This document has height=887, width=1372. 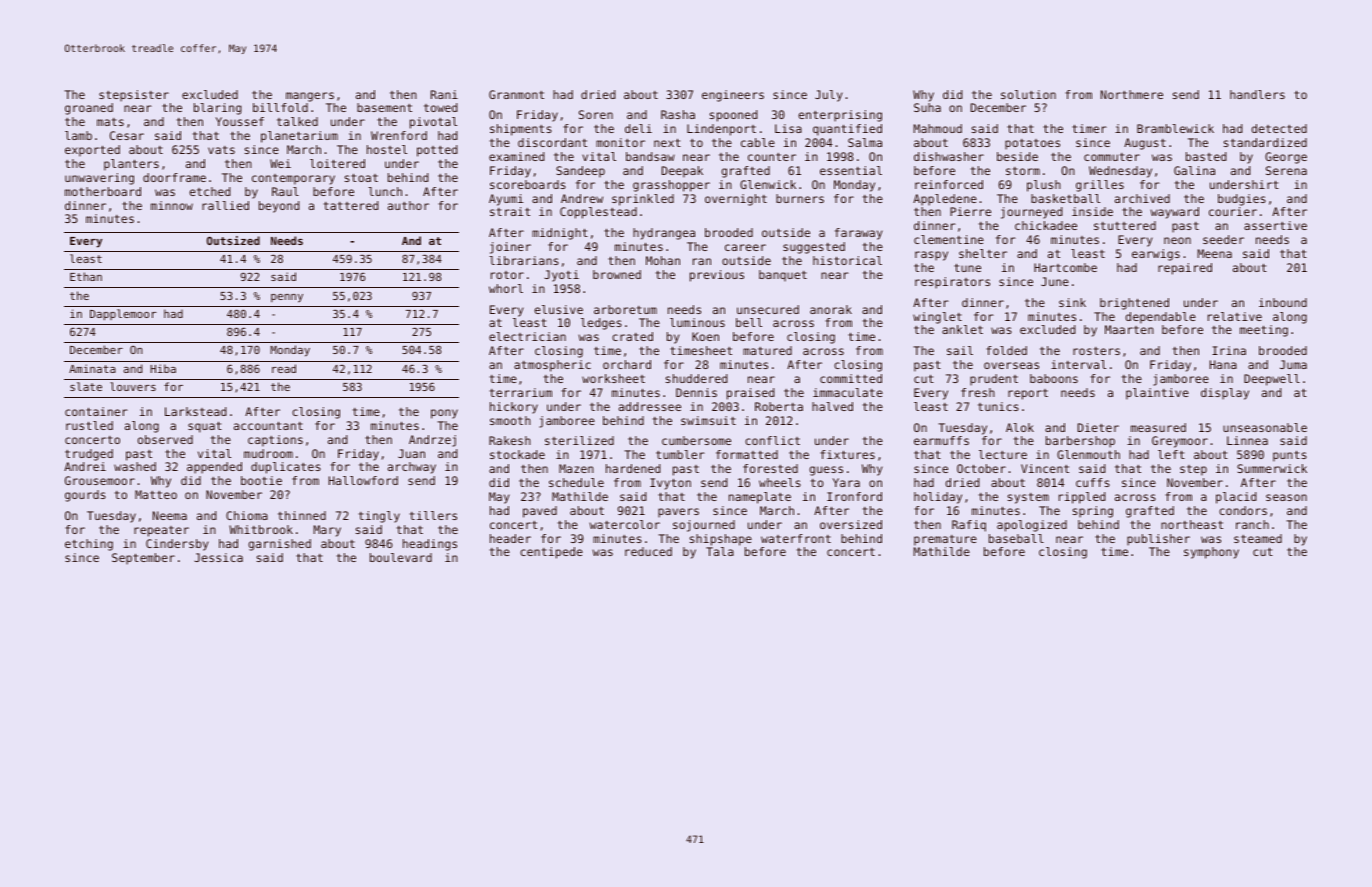 I want to click on halved, so click(x=832, y=406).
